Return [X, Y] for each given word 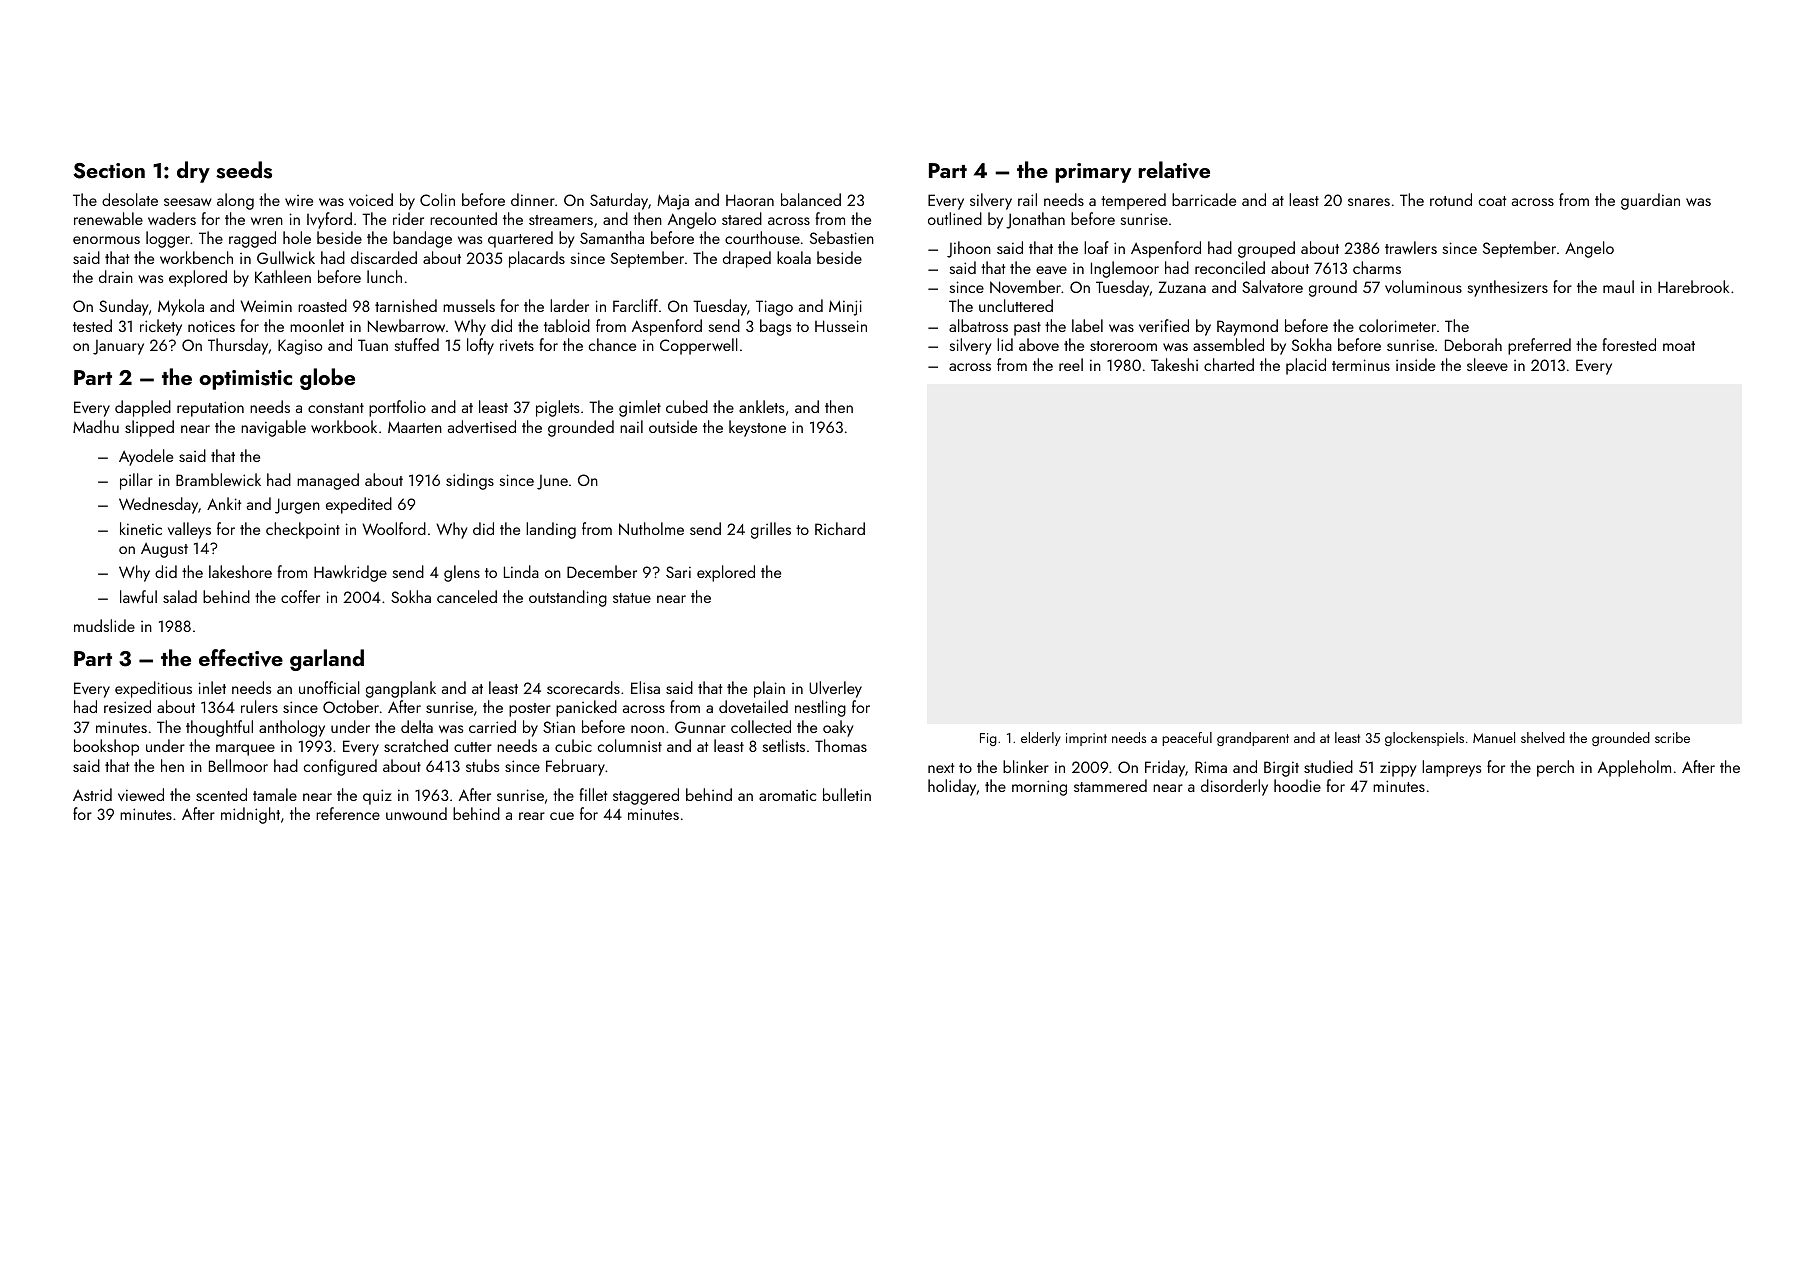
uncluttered [1016, 305]
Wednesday [158, 505]
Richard [840, 528]
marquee [245, 750]
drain [116, 276]
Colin [437, 199]
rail [1027, 199]
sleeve [1487, 364]
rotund [1451, 199]
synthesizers [1507, 288]
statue [632, 598]
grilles [771, 530]
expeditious [153, 689]
